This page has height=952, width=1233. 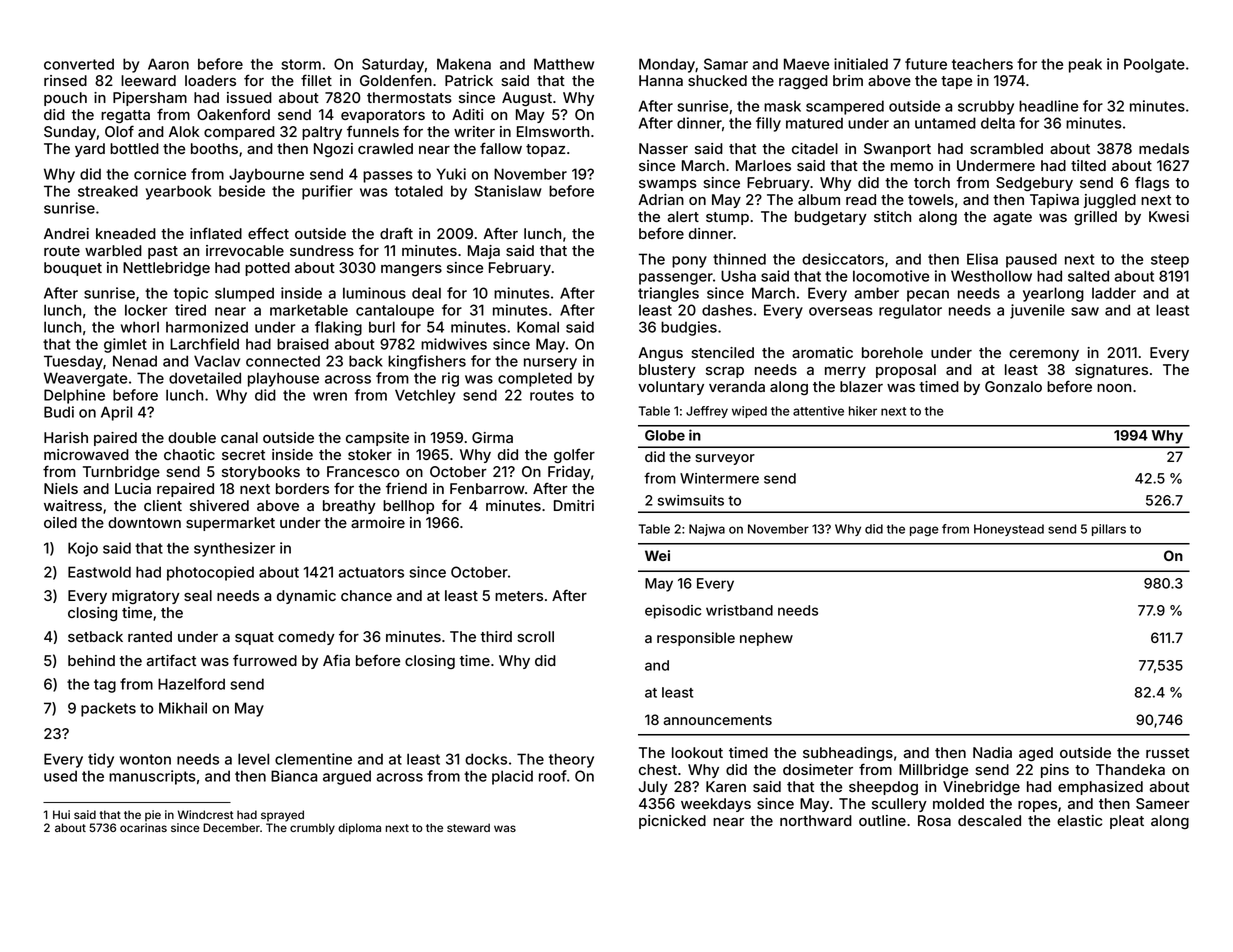 What do you see at coordinates (366, 595) in the page?
I see `chance` at bounding box center [366, 595].
